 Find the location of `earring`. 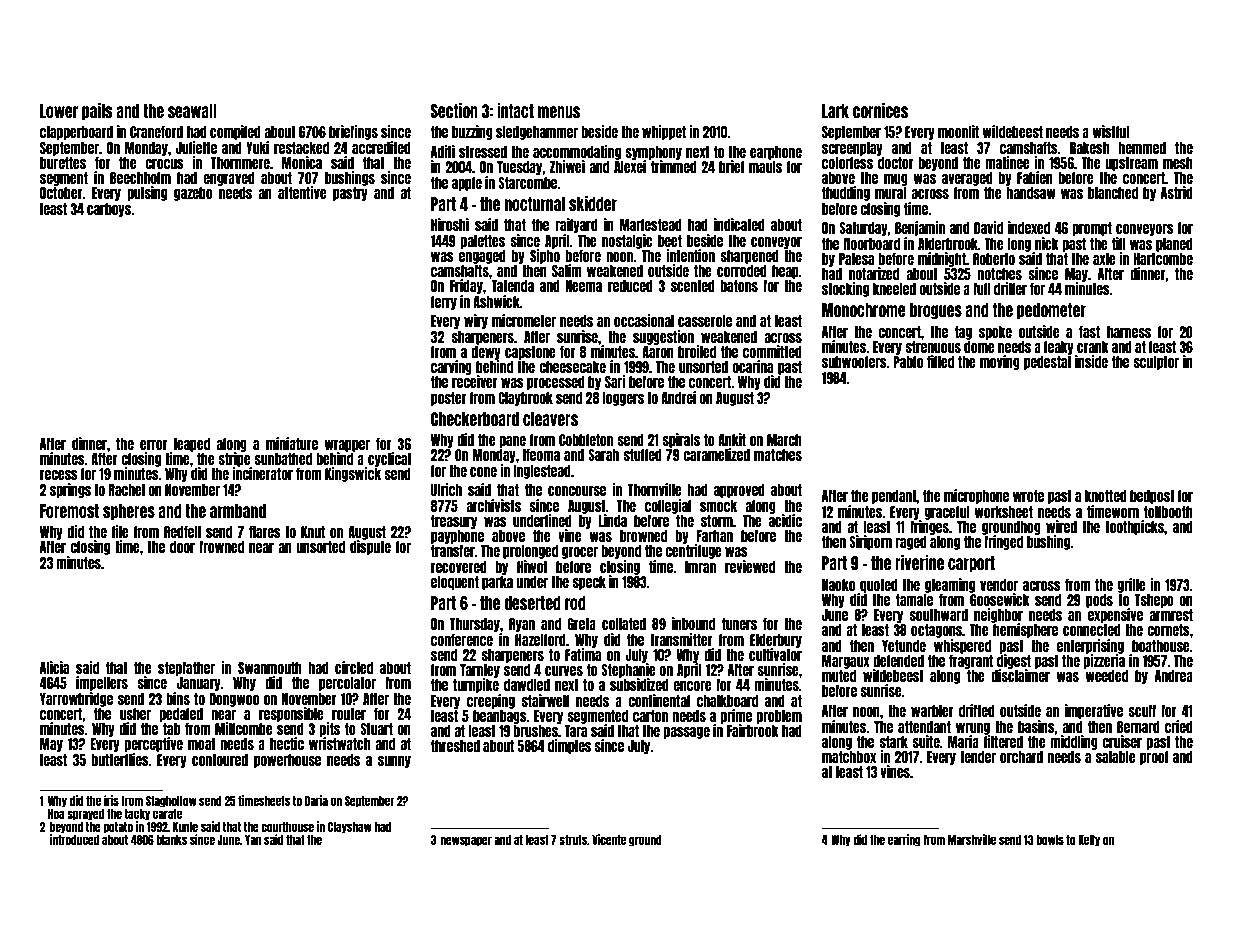

earring is located at coordinates (904, 840).
